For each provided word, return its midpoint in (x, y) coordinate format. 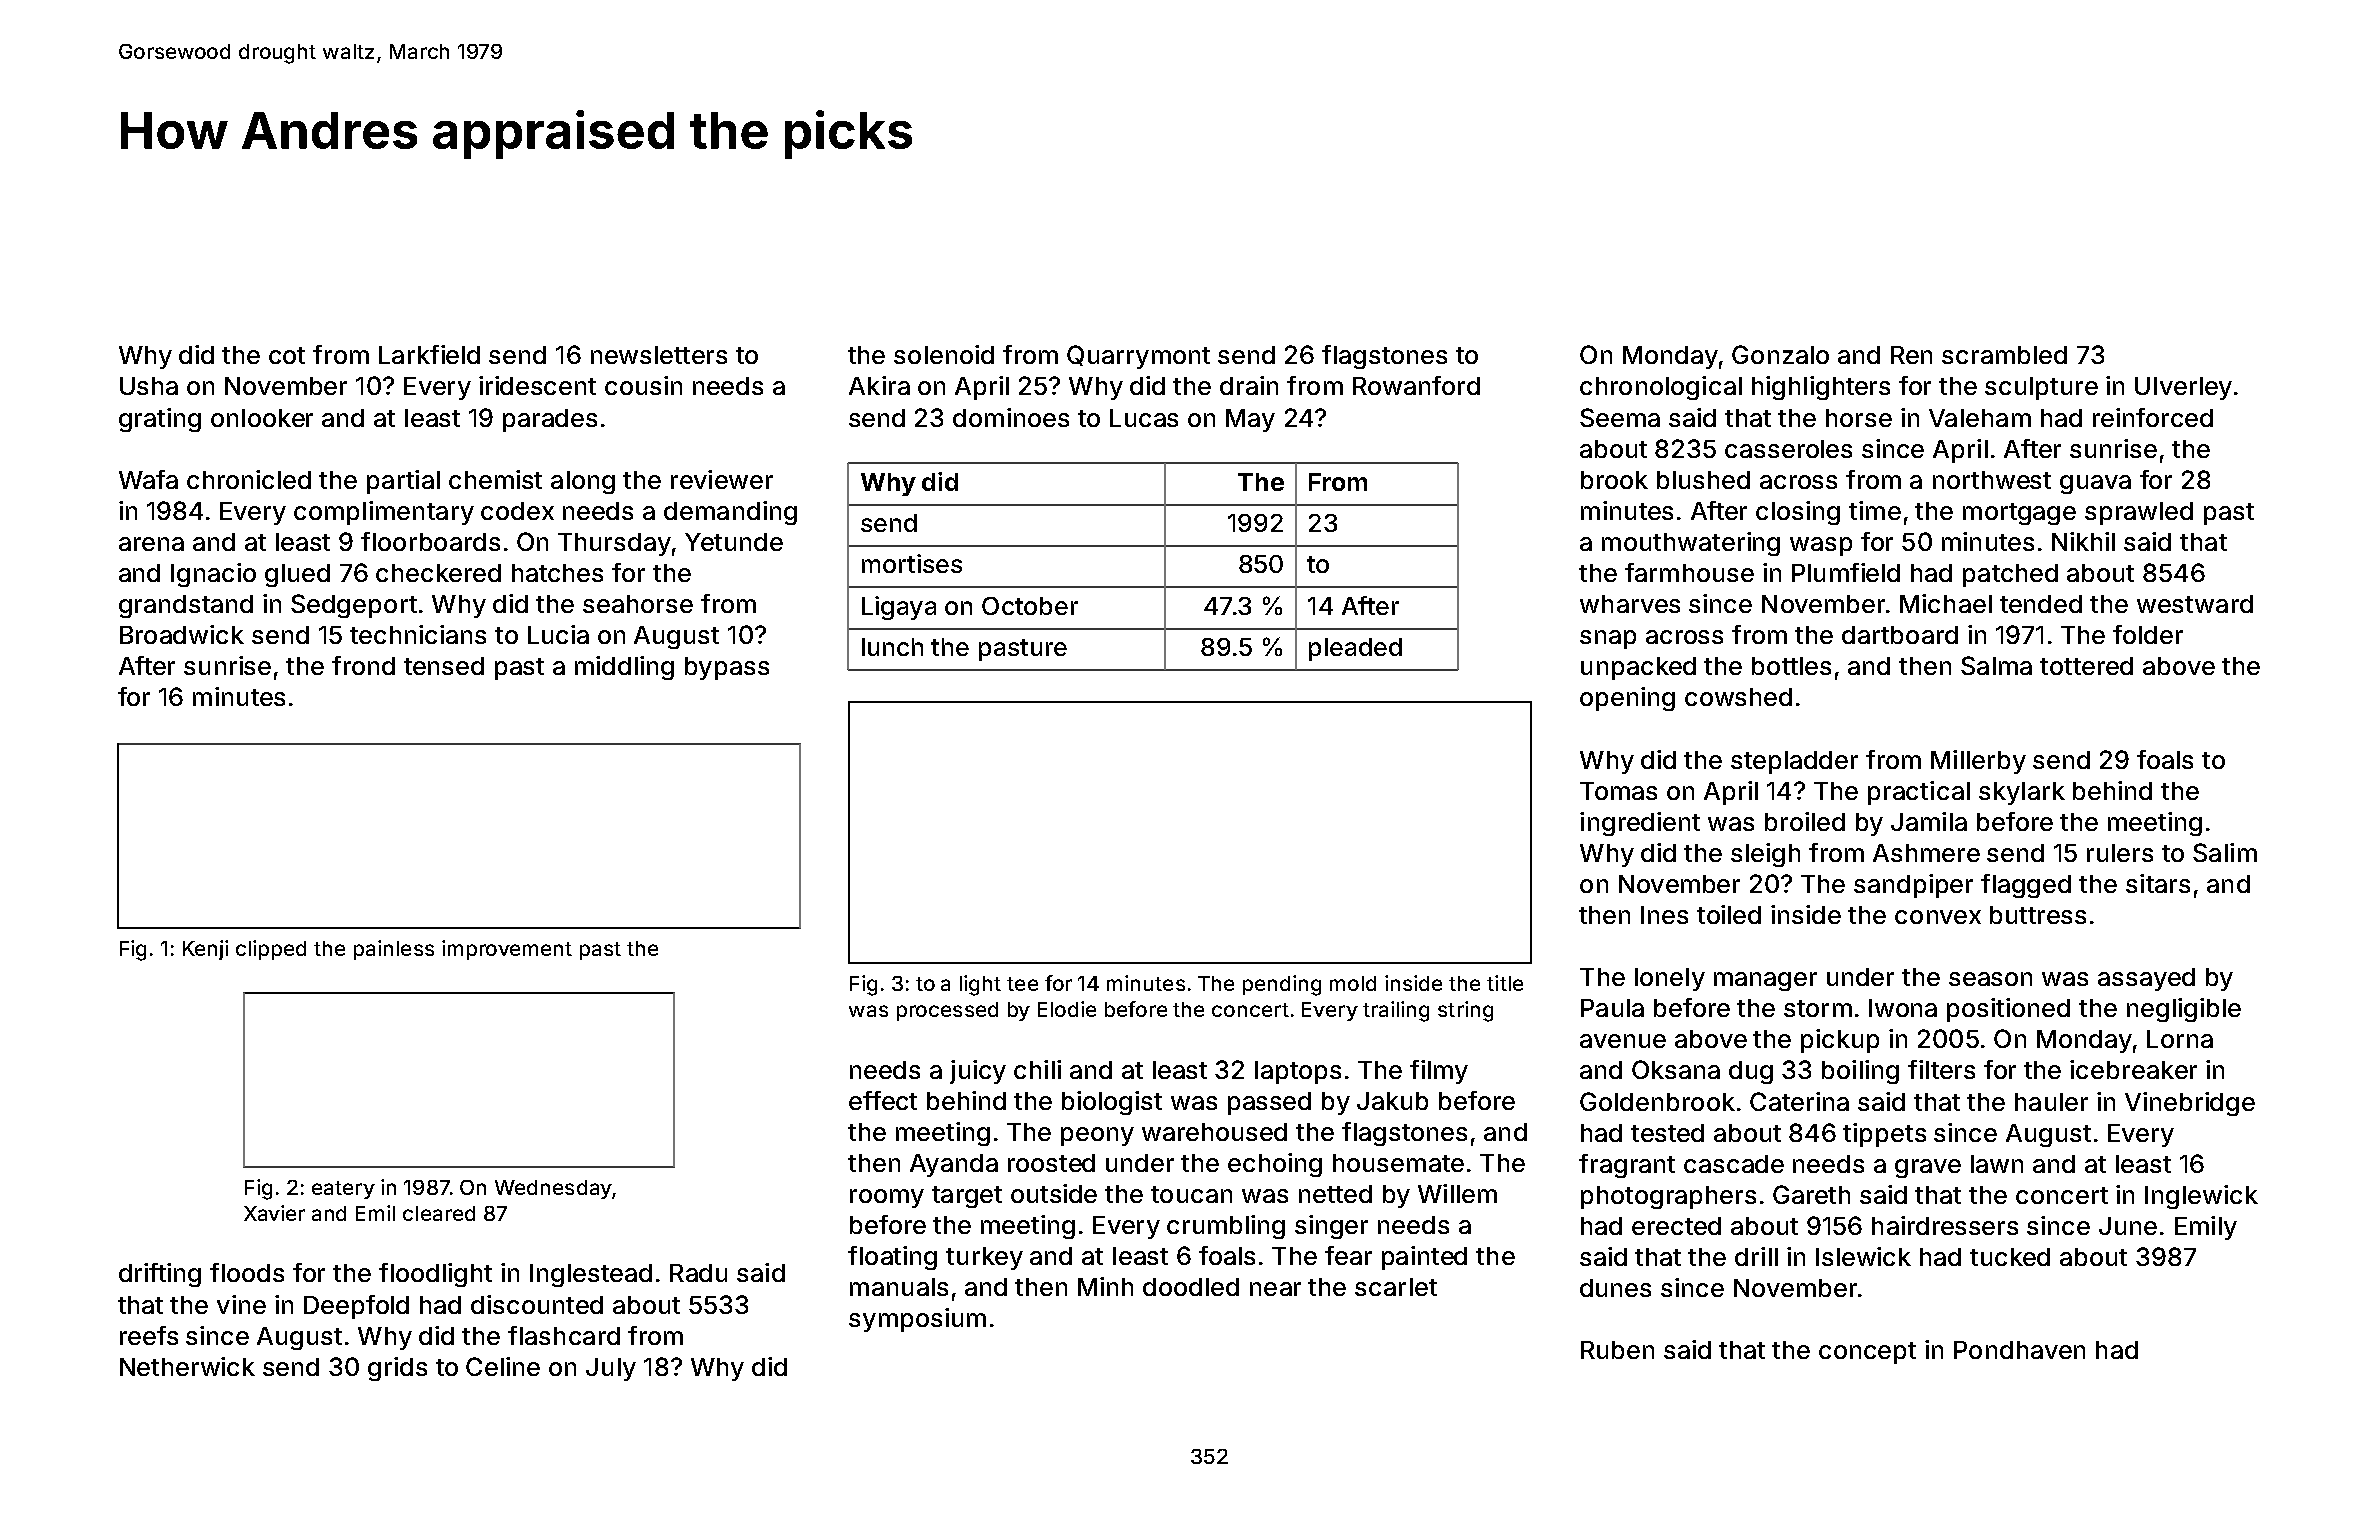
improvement (507, 950)
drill (1756, 1256)
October (1030, 606)
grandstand (186, 606)
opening (1627, 699)
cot (287, 355)
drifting (160, 1275)
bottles (1791, 666)
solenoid (944, 354)
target (967, 1197)
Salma (1996, 665)
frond (363, 665)
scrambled (2004, 355)
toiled (1729, 914)
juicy (978, 1072)
